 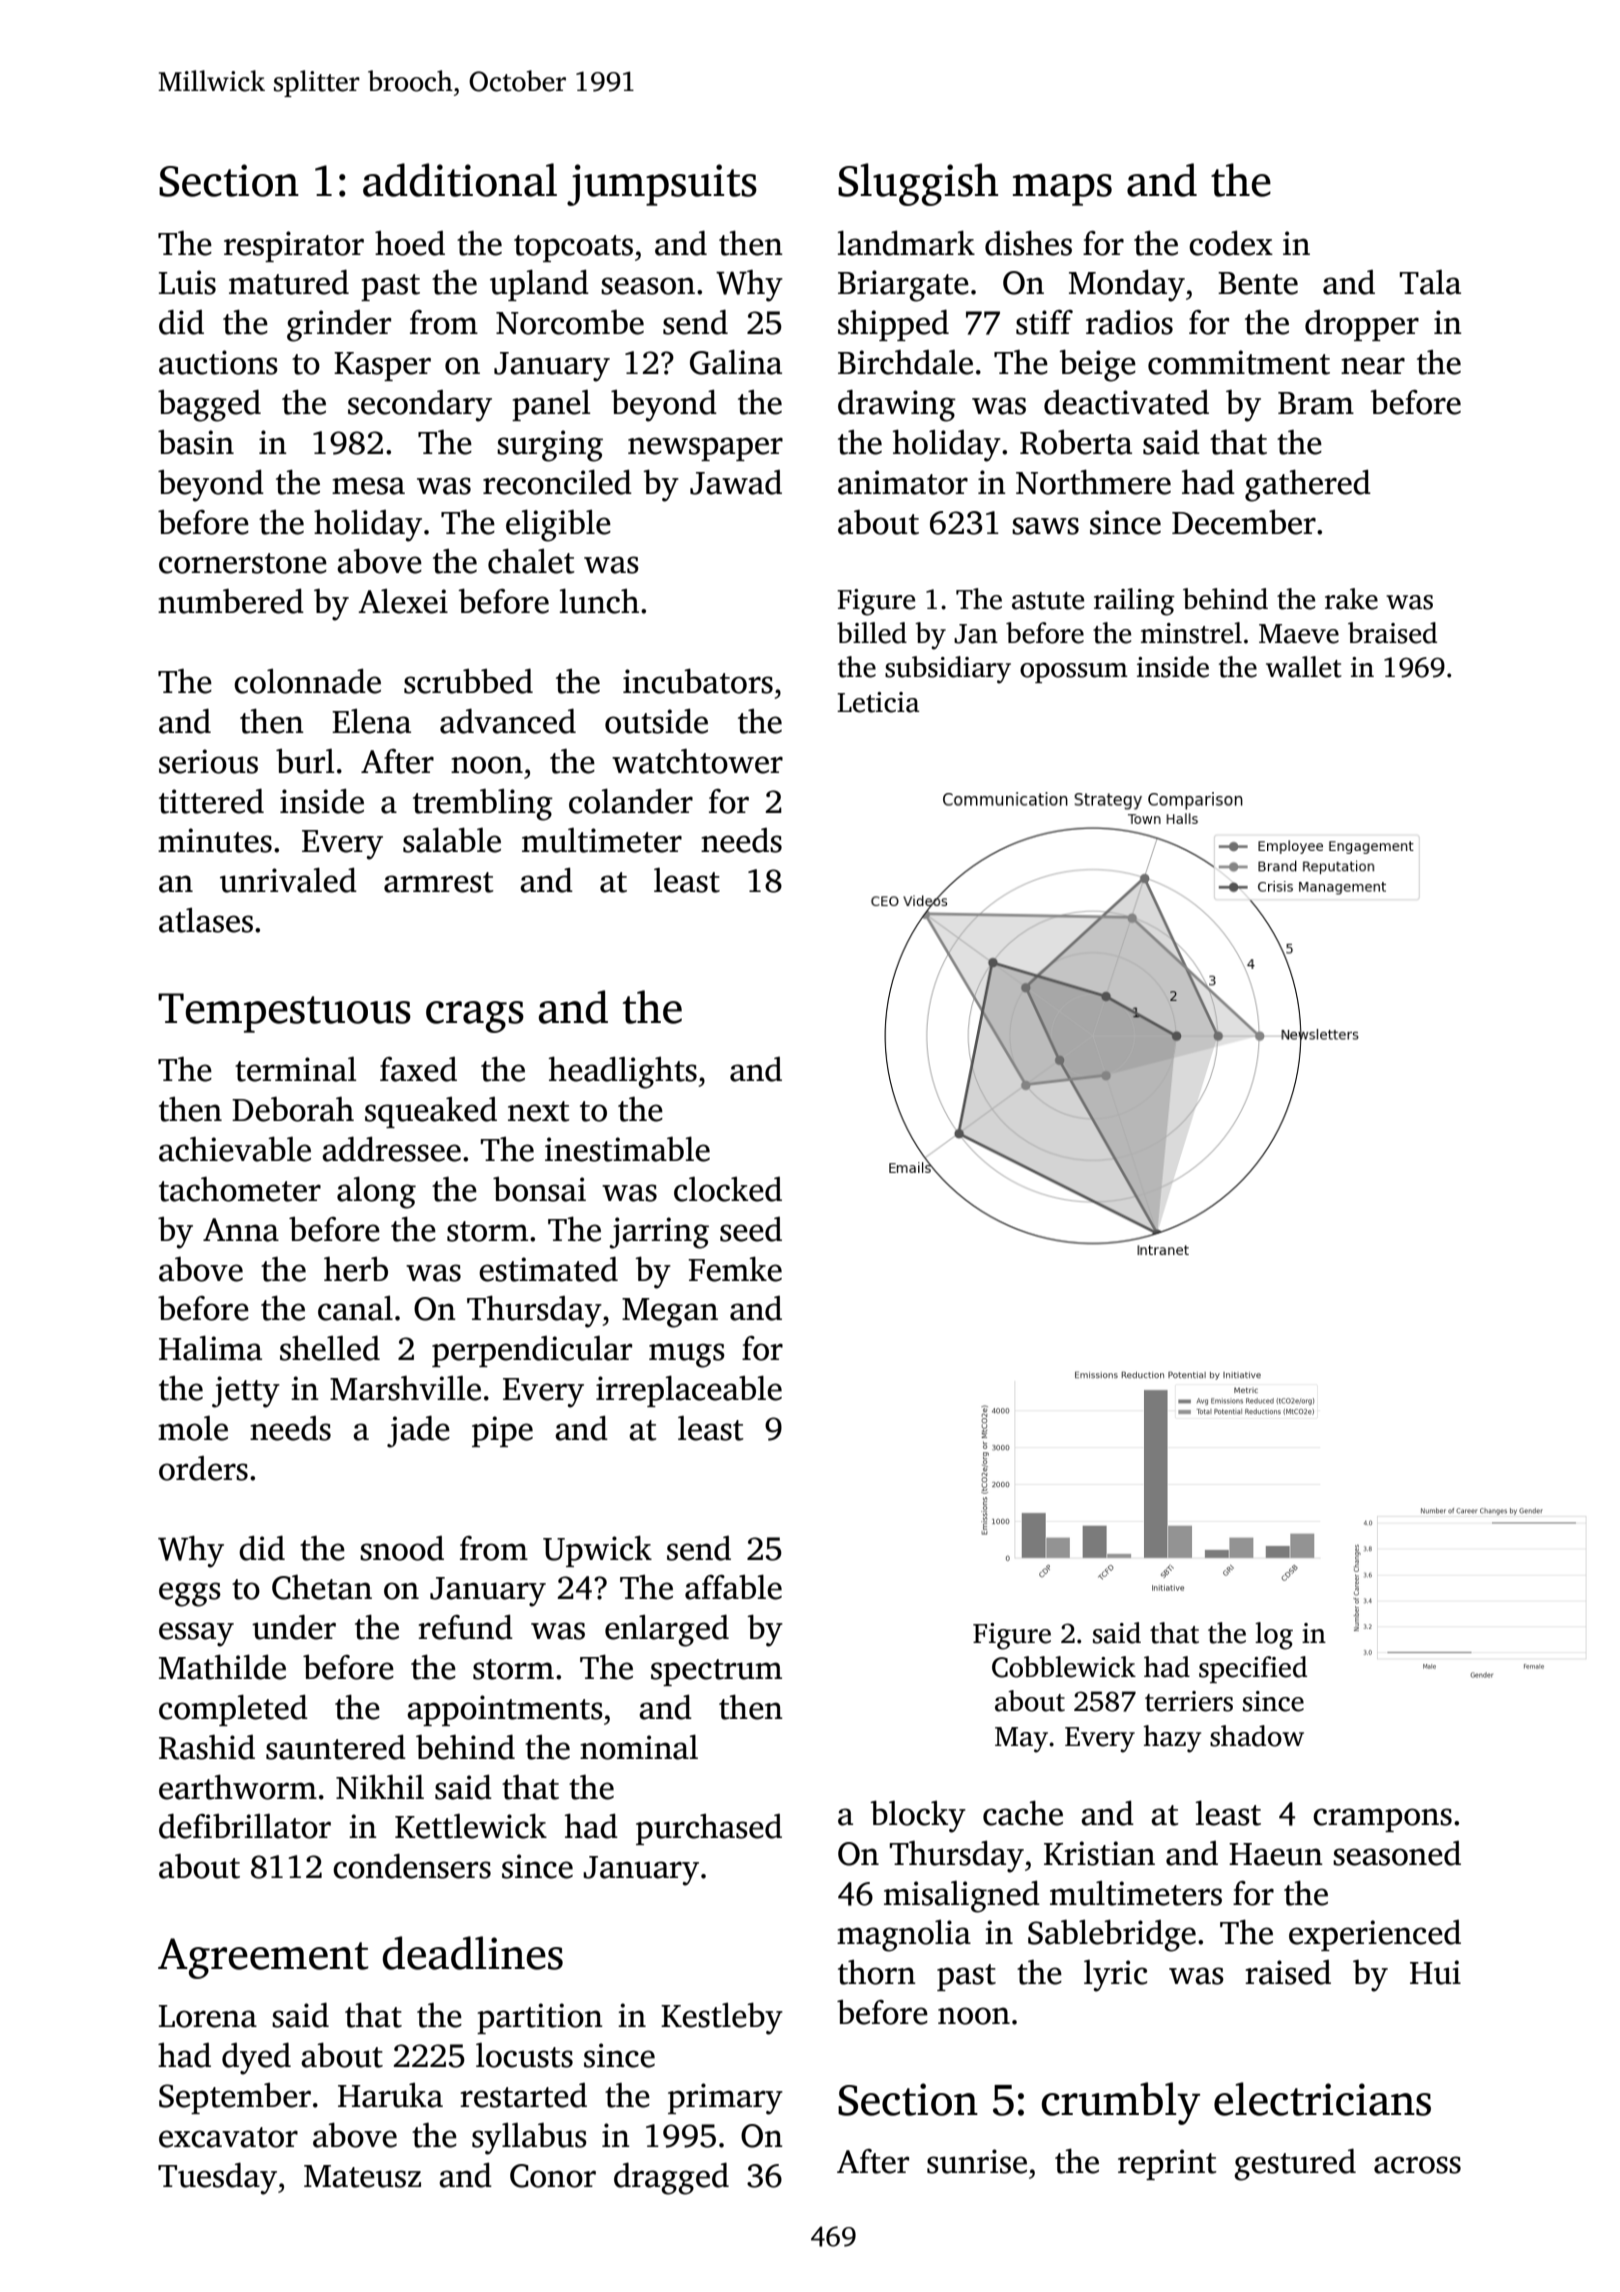 I want to click on crags, so click(x=475, y=1017).
